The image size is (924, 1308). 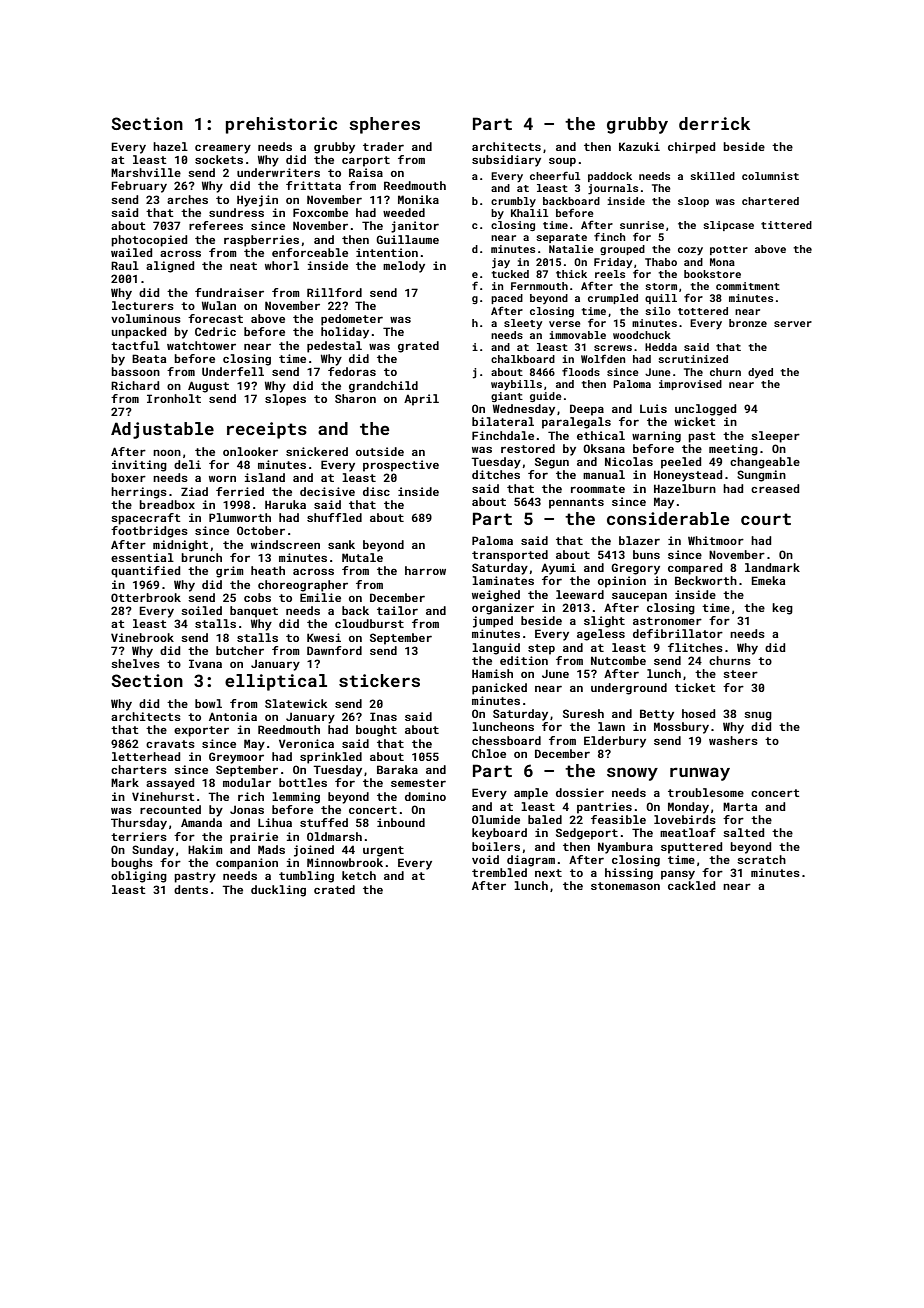 What do you see at coordinates (128, 477) in the document?
I see `boxer` at bounding box center [128, 477].
